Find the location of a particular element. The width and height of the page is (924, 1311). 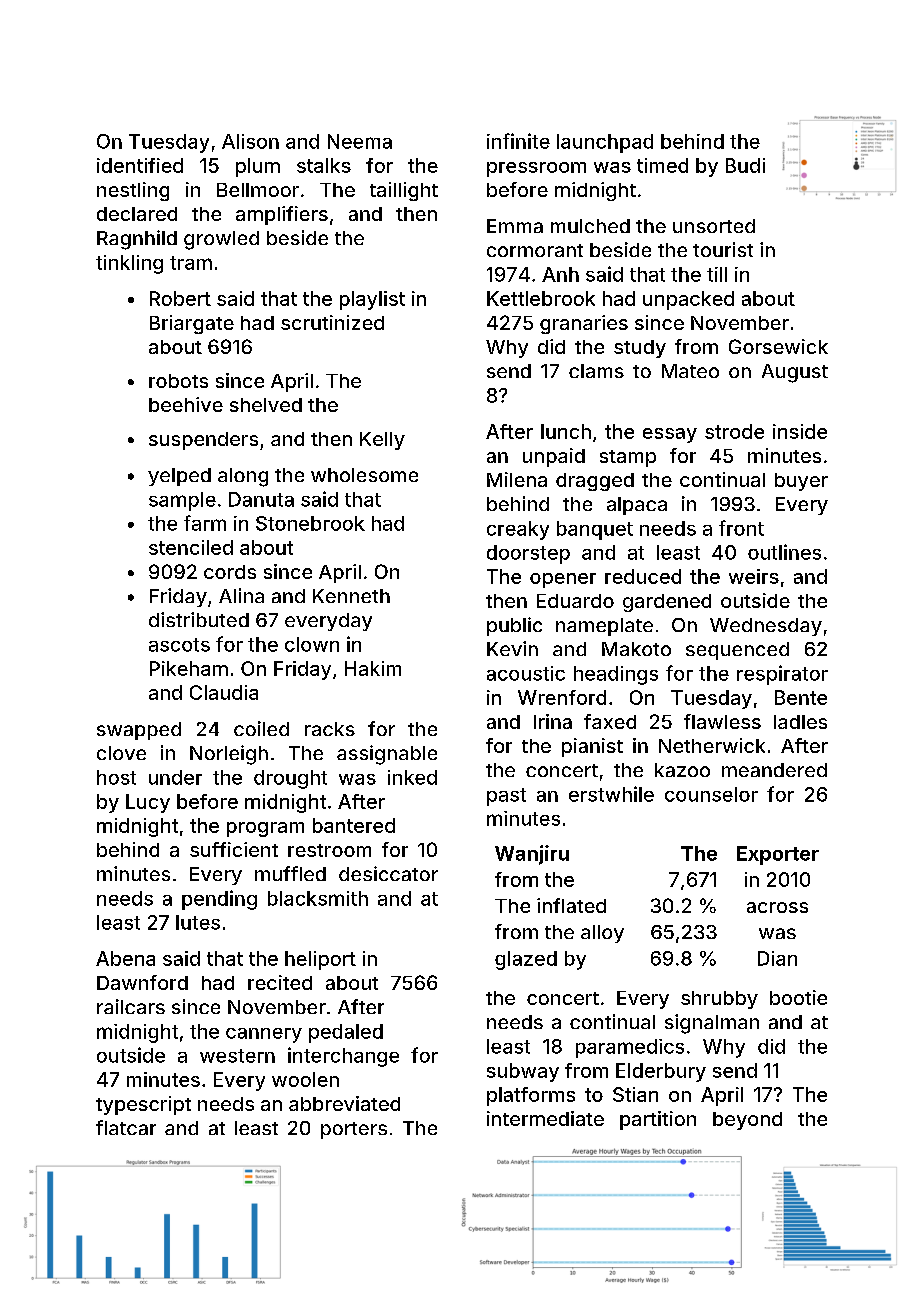

infinite is located at coordinates (518, 141).
